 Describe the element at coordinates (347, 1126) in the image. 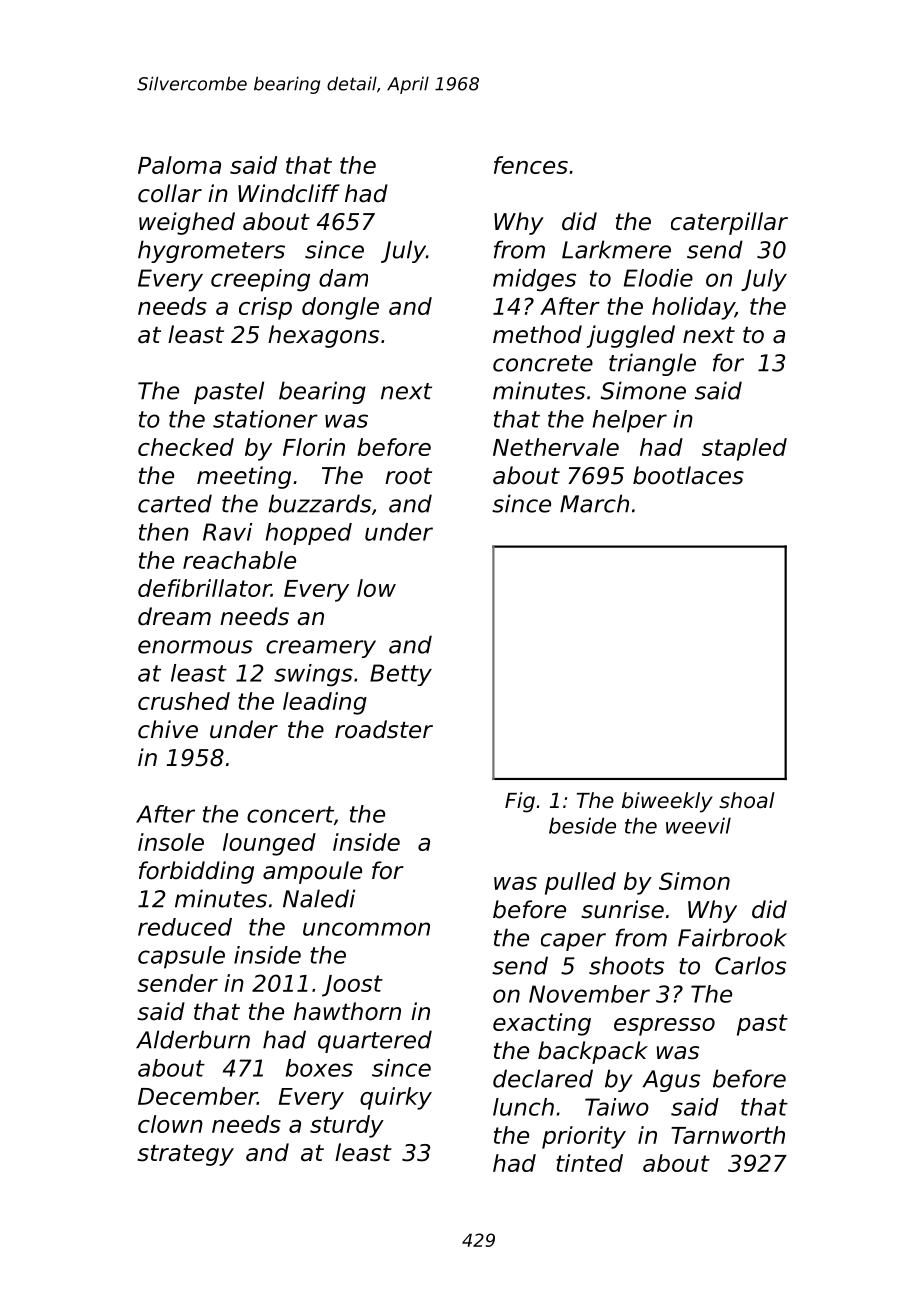

I see `sturdy` at that location.
